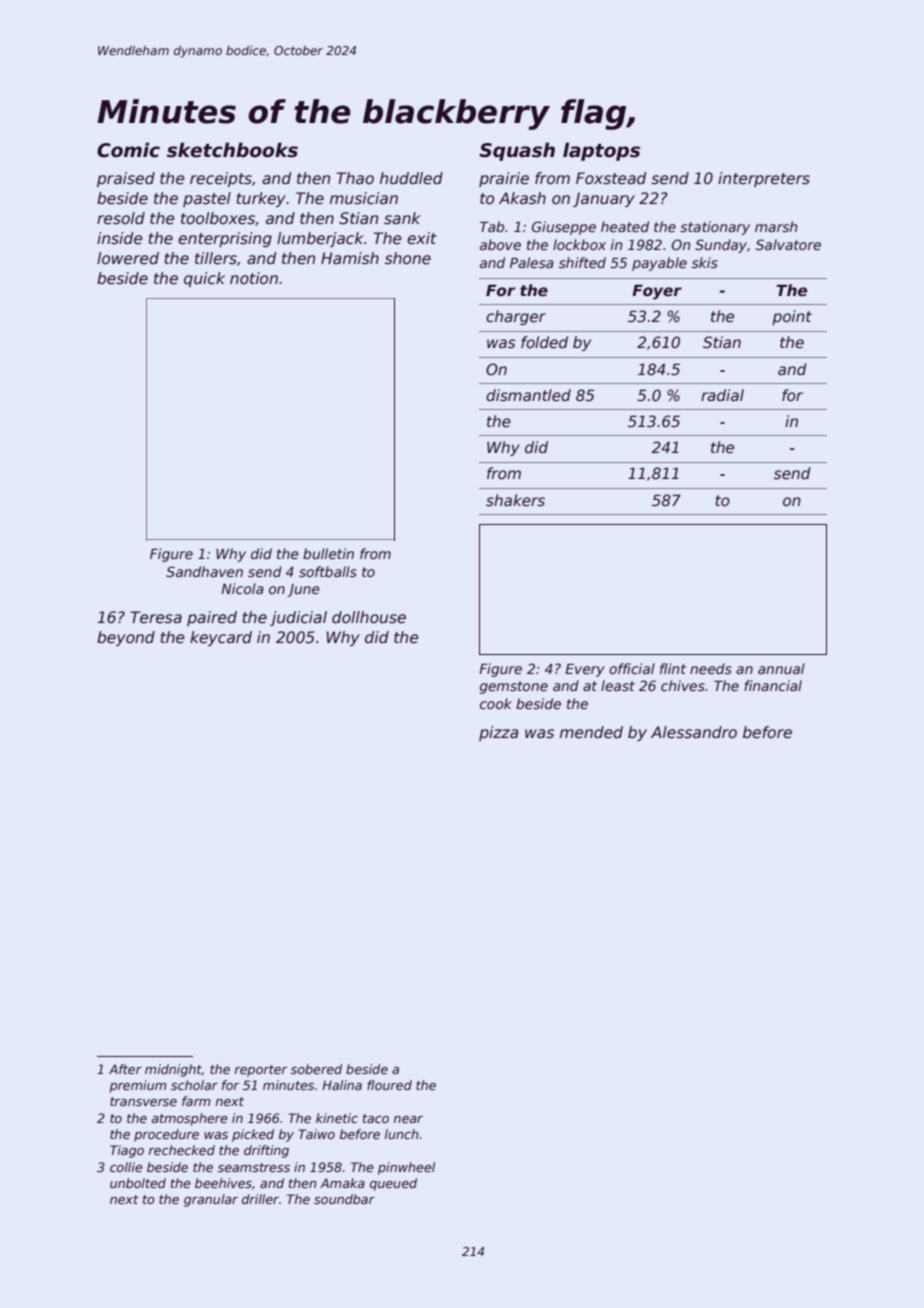 The image size is (924, 1308). I want to click on skis, so click(705, 262).
